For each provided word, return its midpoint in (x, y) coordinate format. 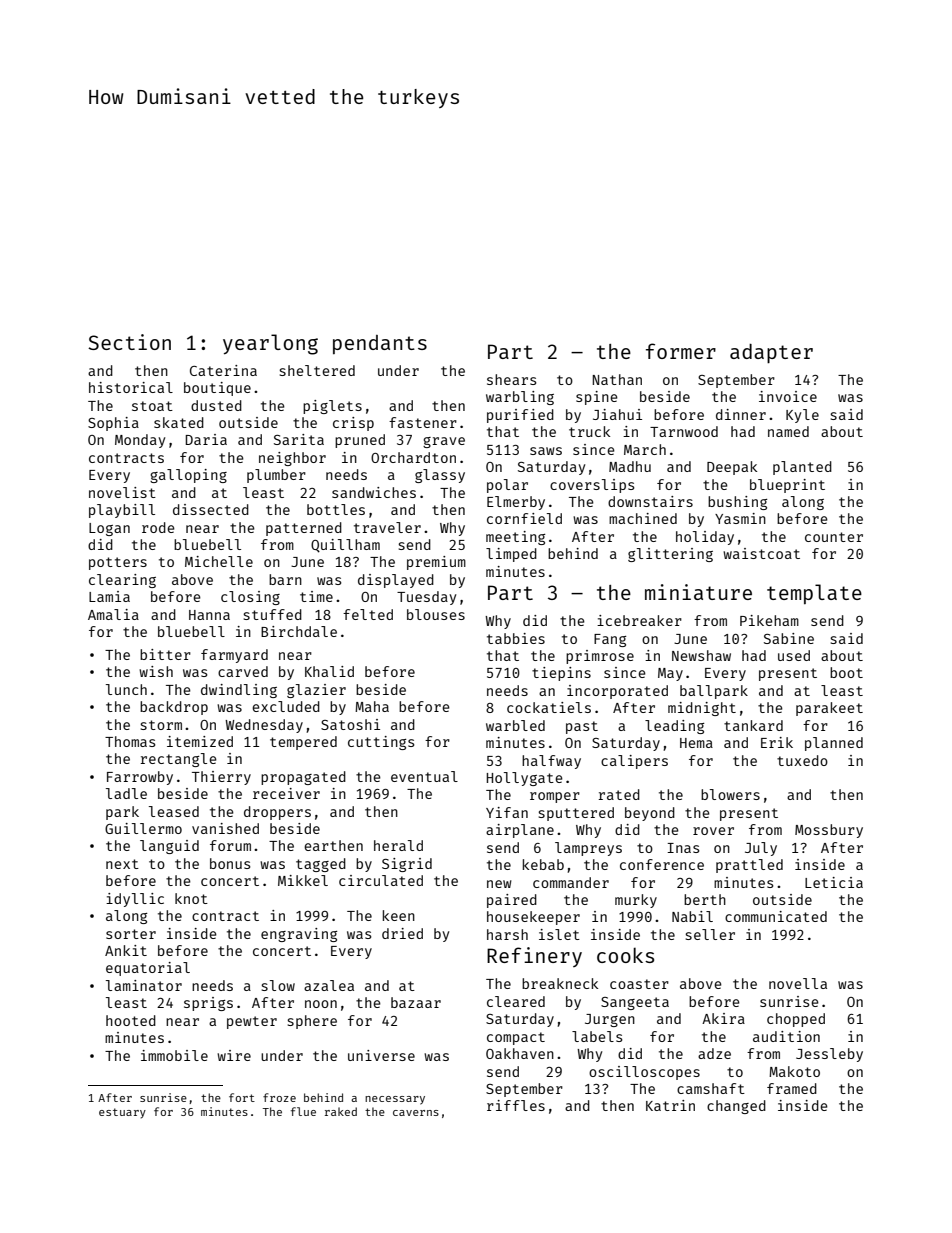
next (122, 864)
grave (444, 442)
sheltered (317, 370)
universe (381, 1055)
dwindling (239, 691)
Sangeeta (635, 1003)
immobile (174, 1055)
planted (802, 468)
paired (512, 901)
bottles (336, 509)
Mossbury (829, 831)
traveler (387, 527)
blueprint (787, 486)
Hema (696, 743)
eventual (424, 776)
